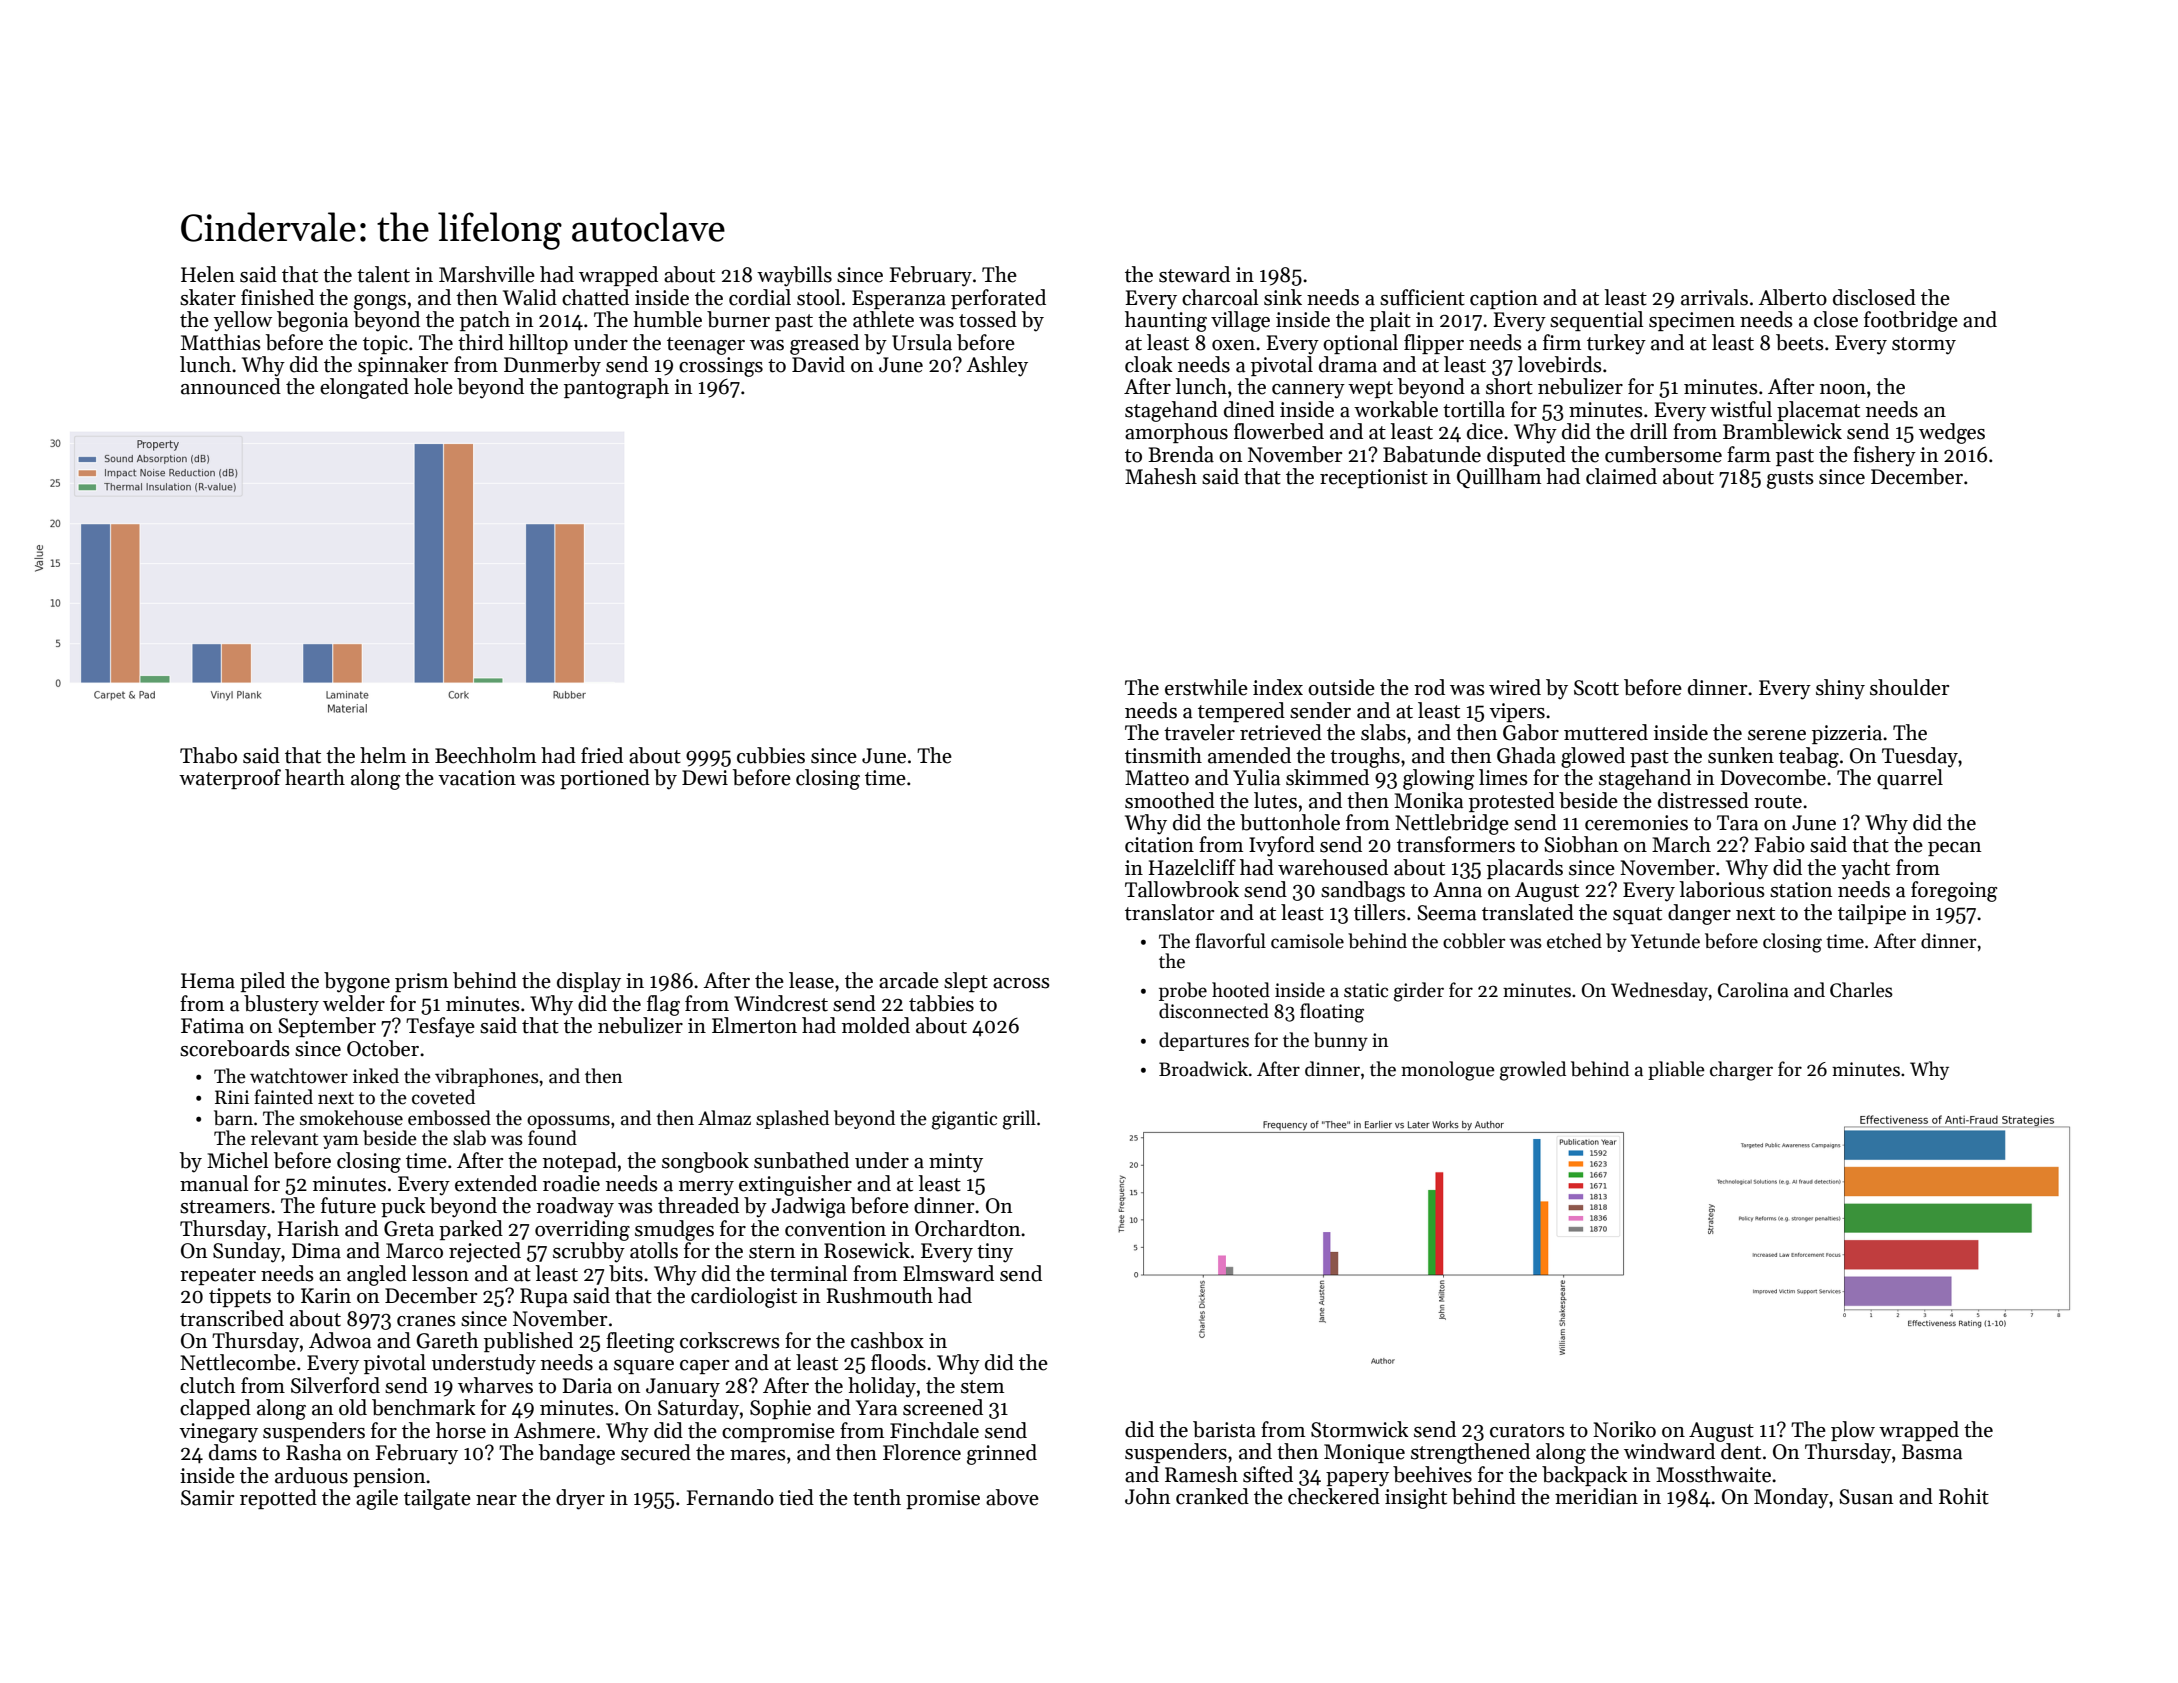 This screenshot has width=2178, height=1683. Describe the element at coordinates (1909, 687) in the screenshot. I see `shoulder` at that location.
